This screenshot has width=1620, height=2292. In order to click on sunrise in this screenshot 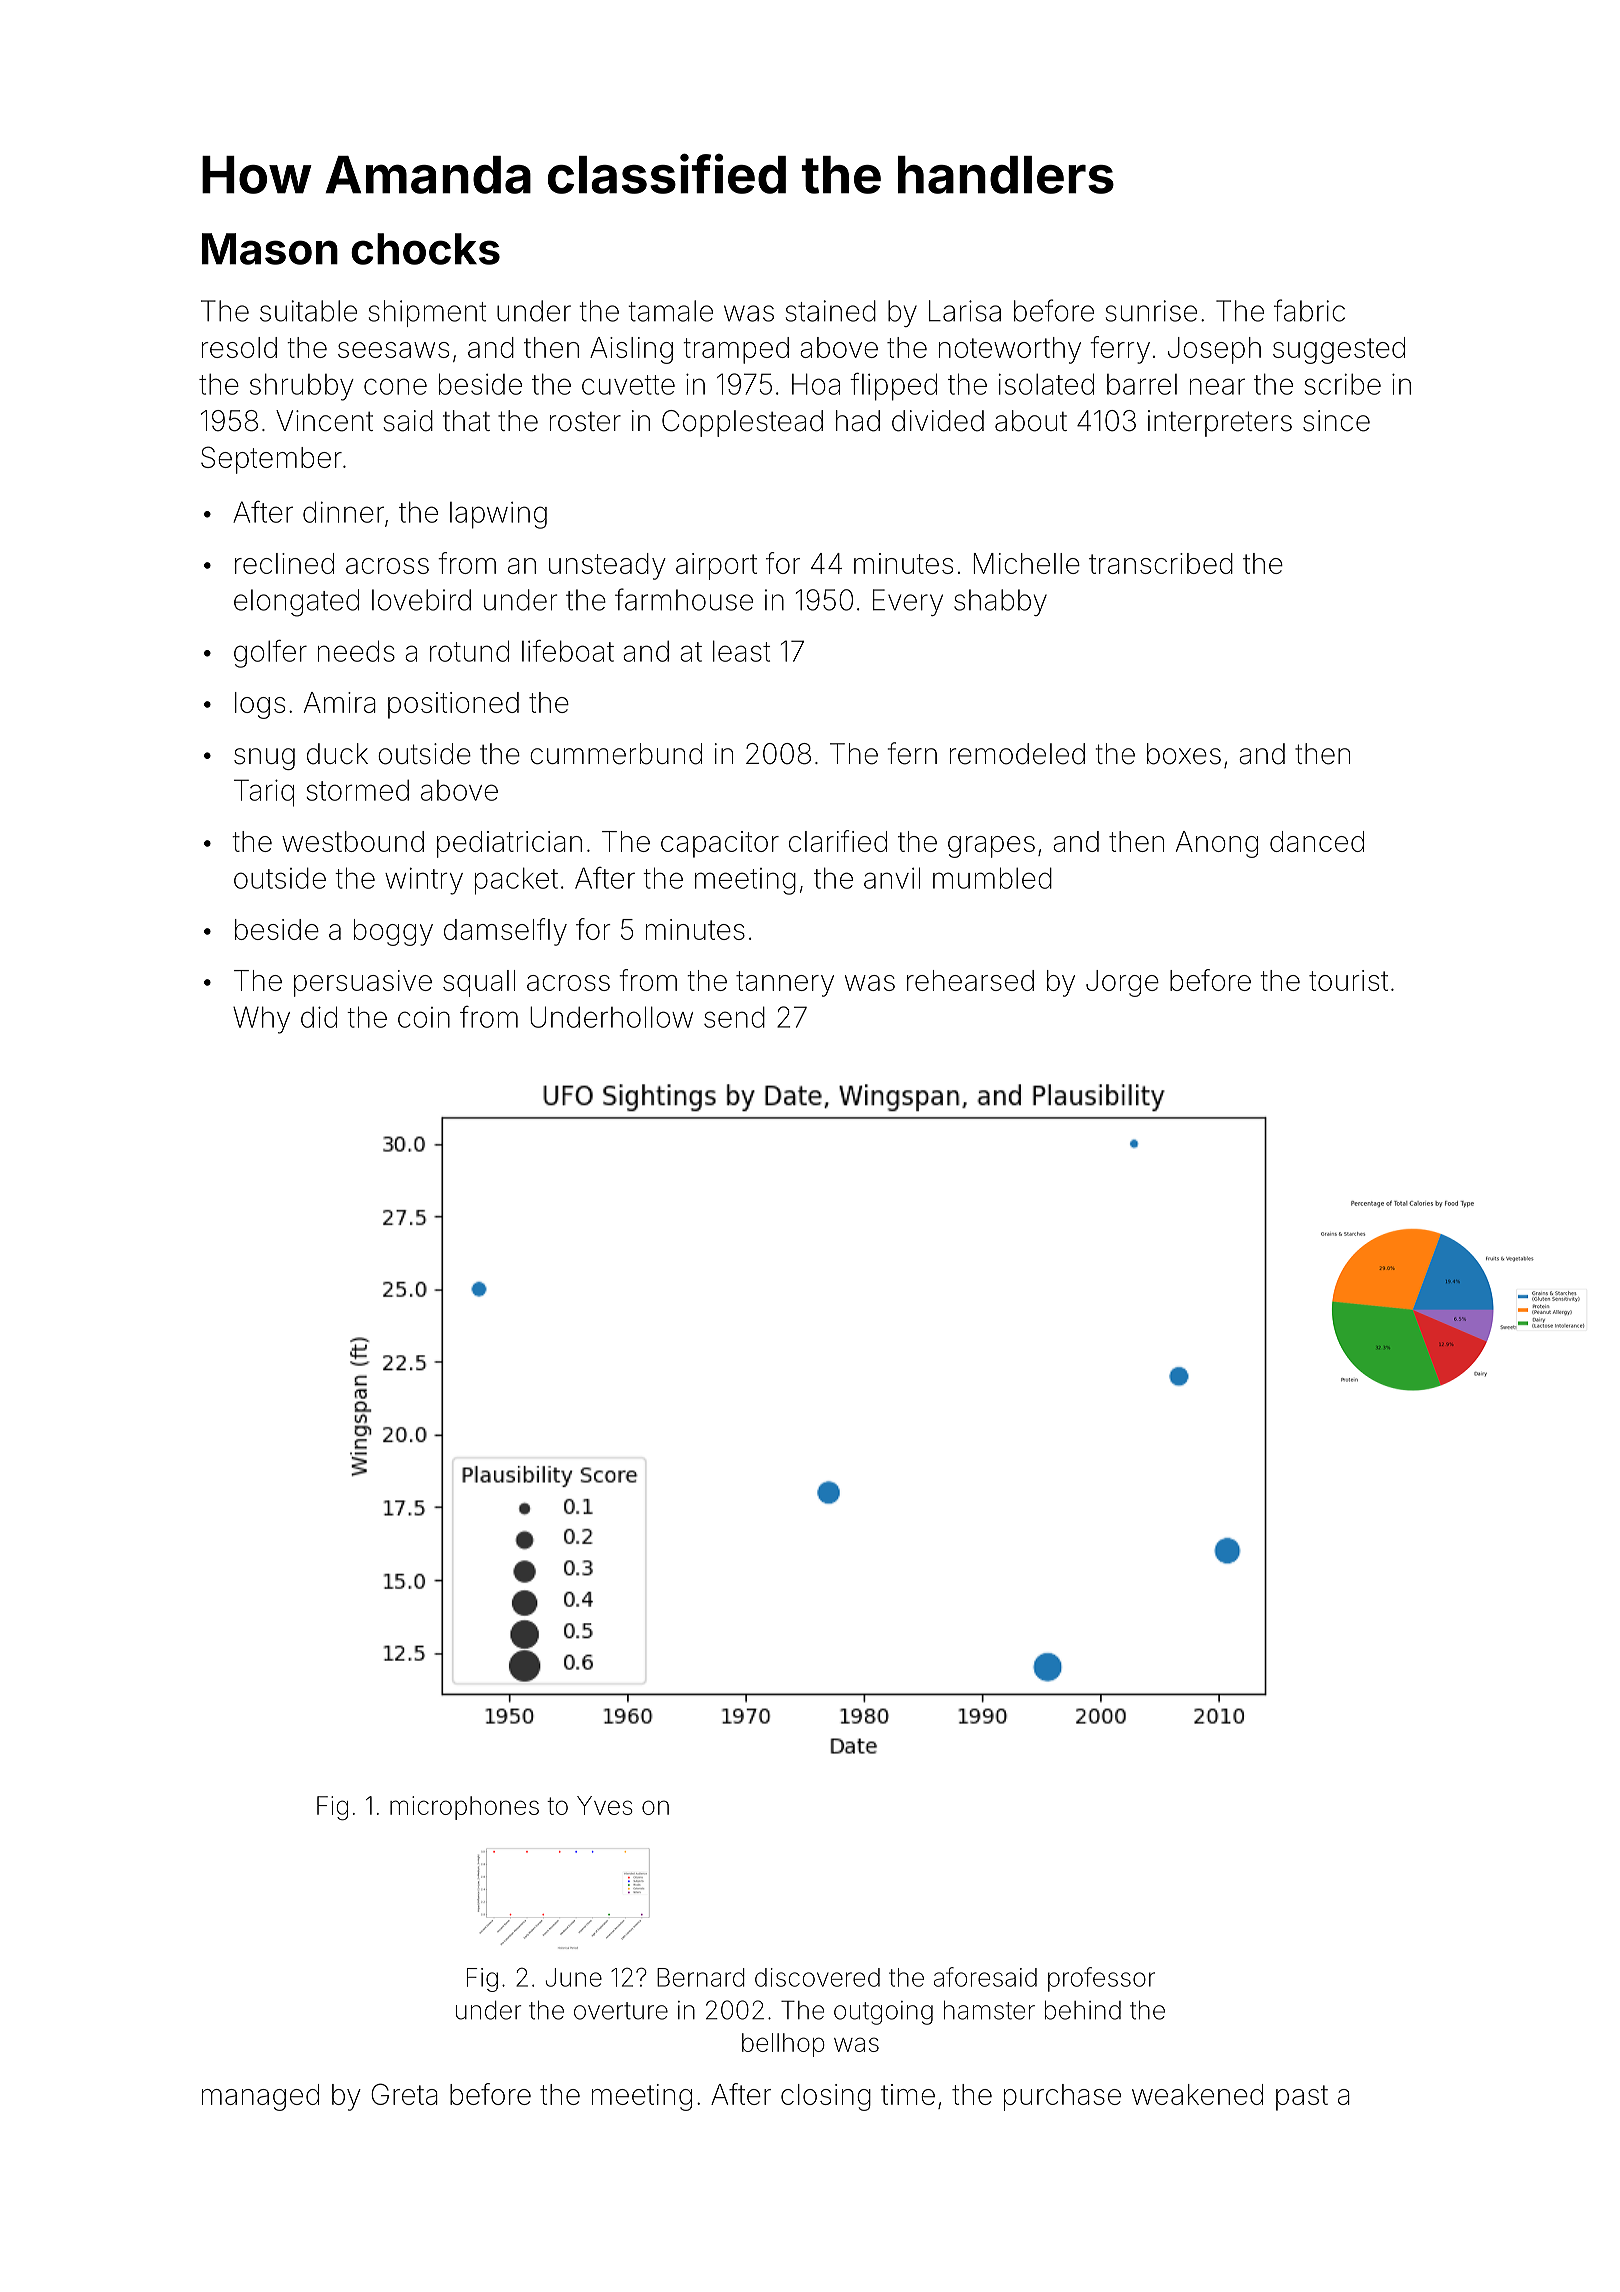, I will do `click(1151, 311)`.
